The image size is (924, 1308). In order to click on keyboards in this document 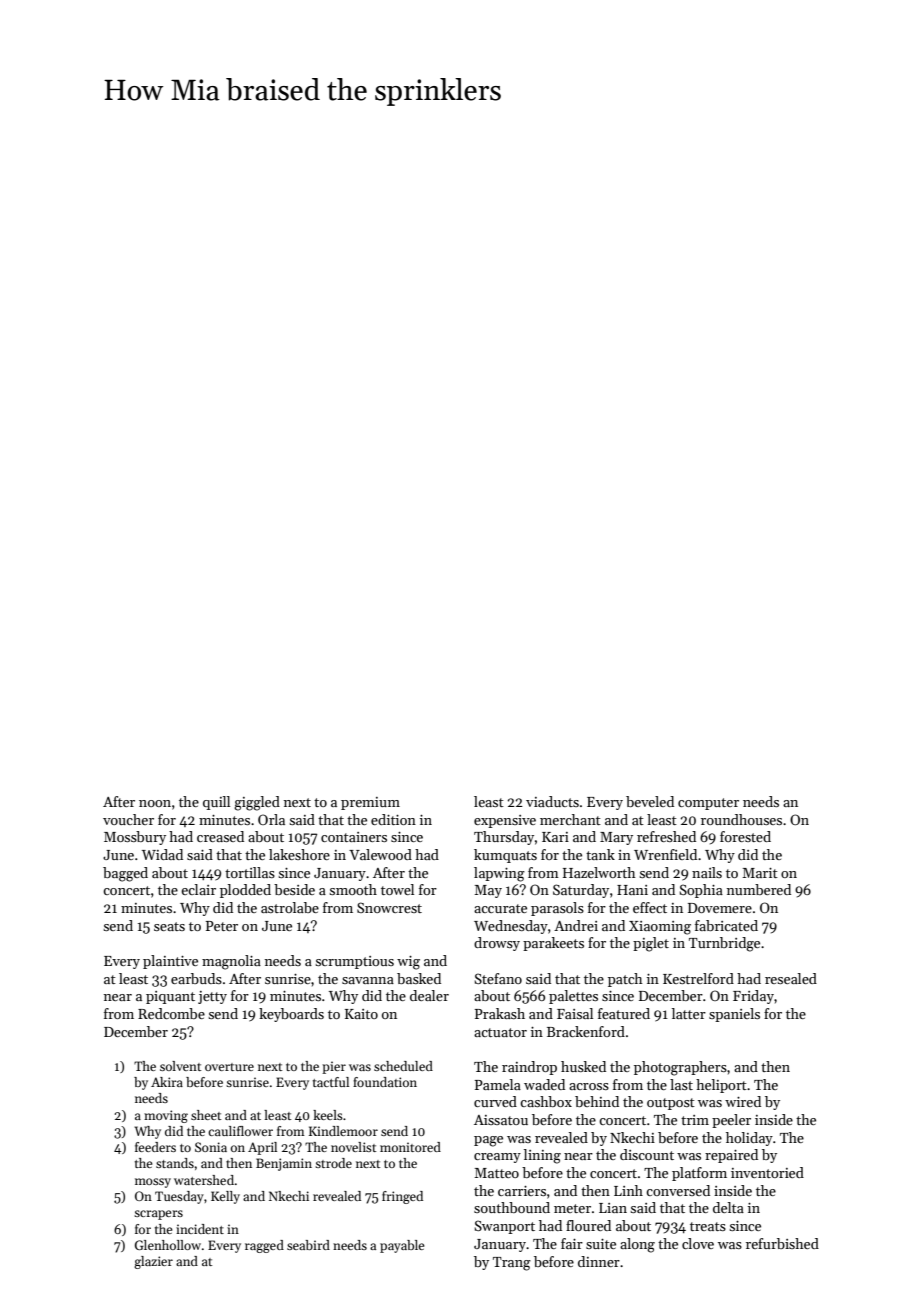, I will do `click(291, 1015)`.
